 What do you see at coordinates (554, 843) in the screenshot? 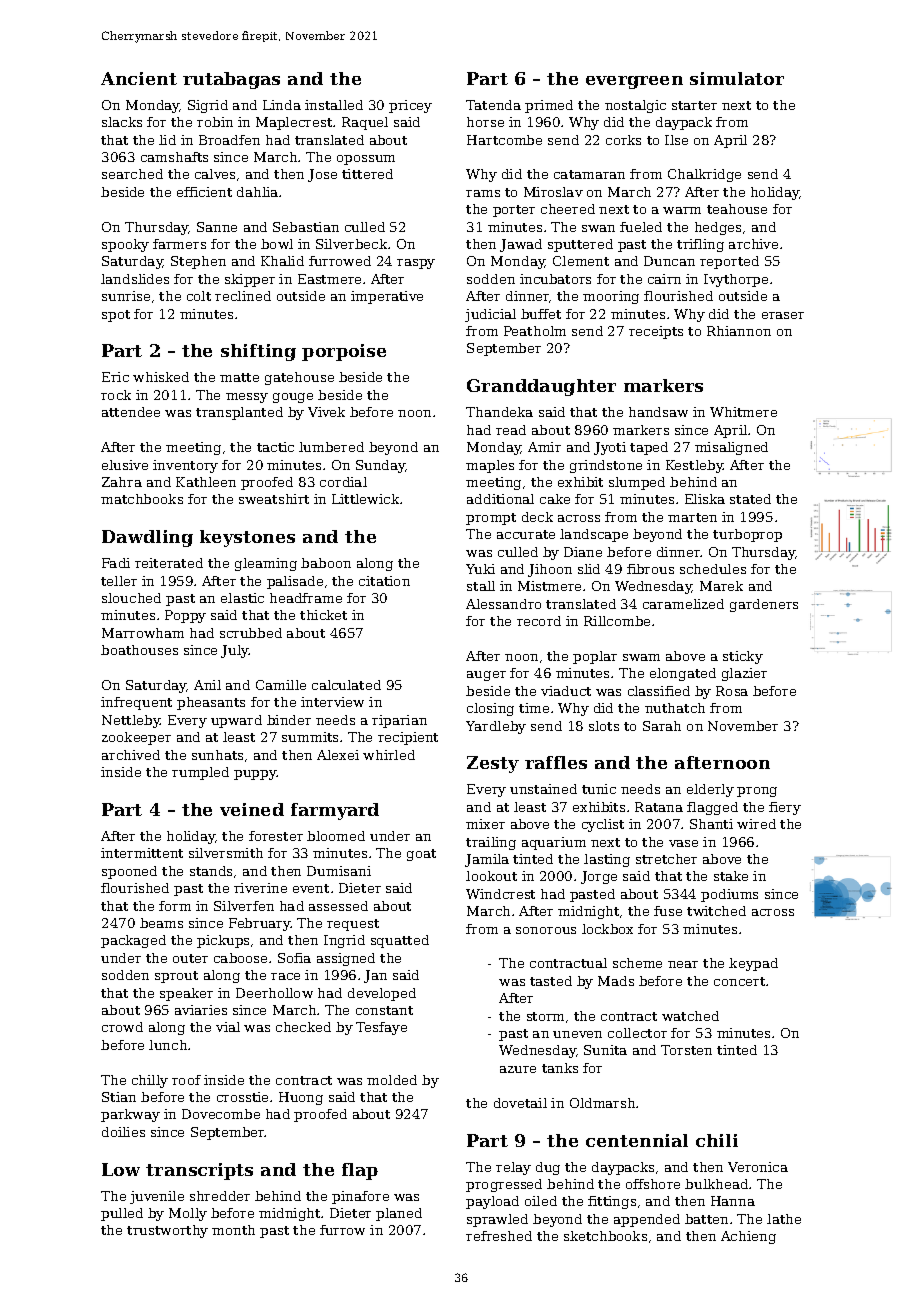
I see `aquarium` at bounding box center [554, 843].
